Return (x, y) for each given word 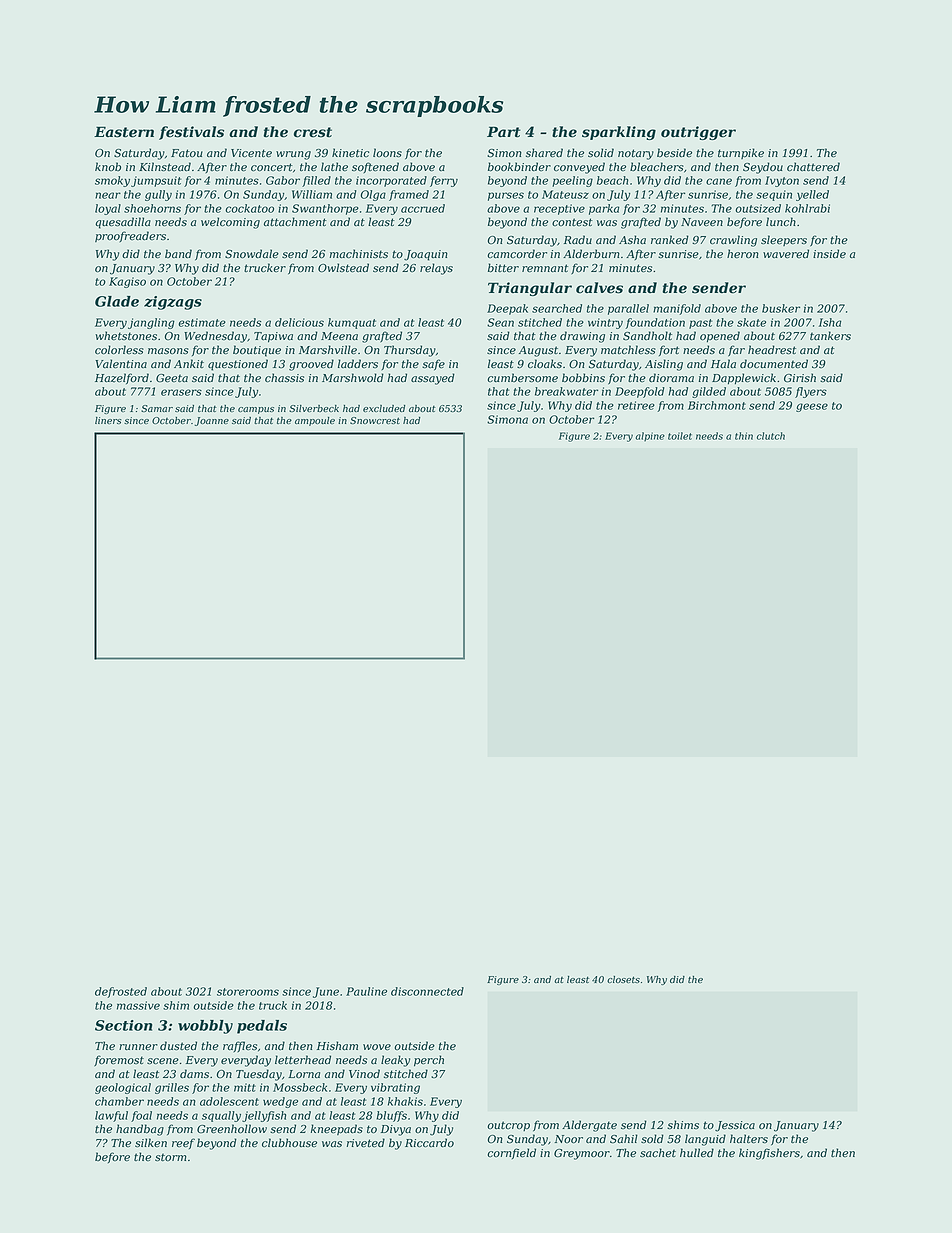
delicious (299, 322)
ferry (444, 181)
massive (138, 1005)
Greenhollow (232, 1129)
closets (623, 979)
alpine (650, 436)
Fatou (187, 153)
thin (744, 436)
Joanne (212, 421)
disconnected (427, 991)
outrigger (698, 133)
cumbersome (522, 378)
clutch (771, 436)
